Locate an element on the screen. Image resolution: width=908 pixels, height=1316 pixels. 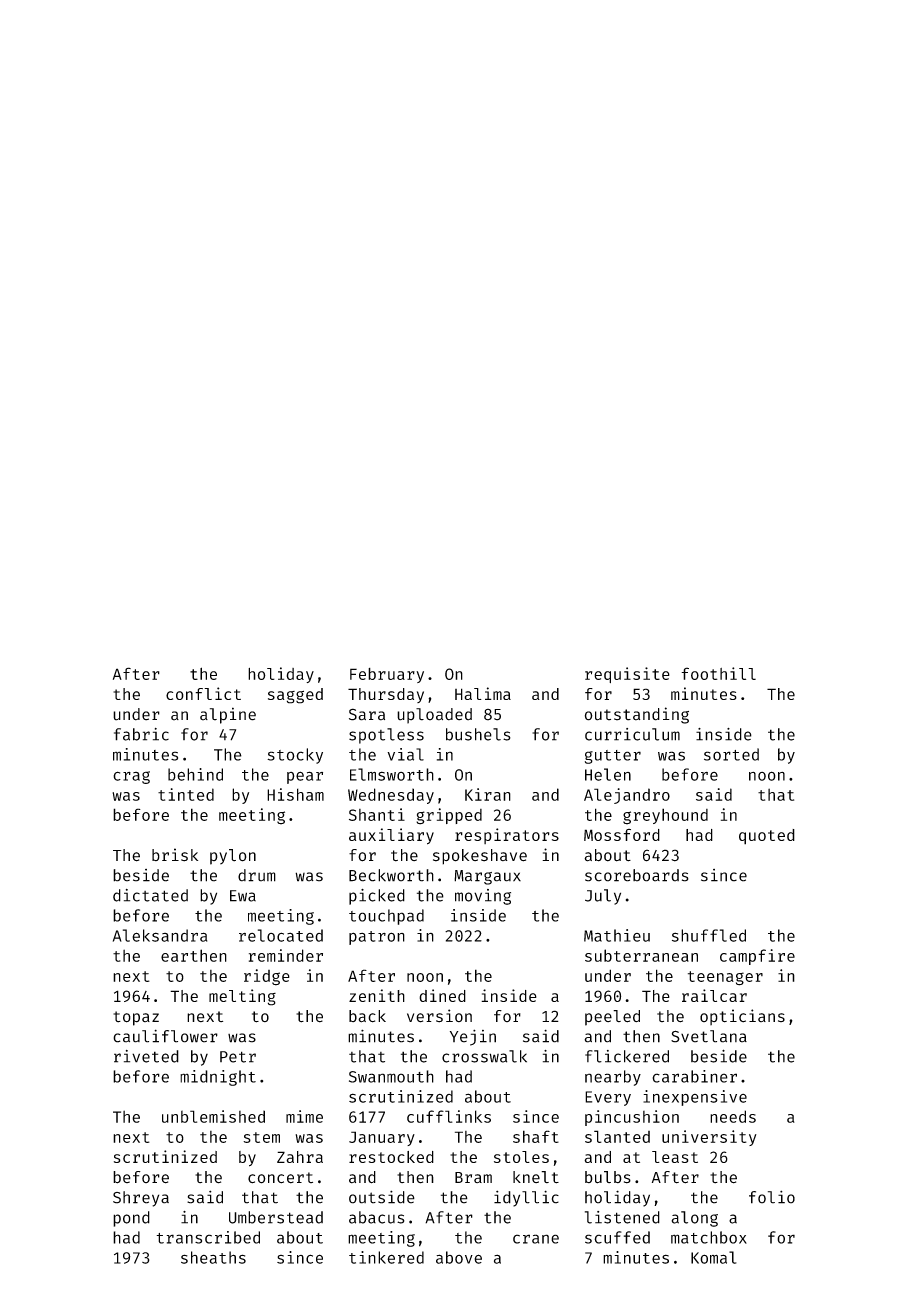
Komal is located at coordinates (714, 1257).
